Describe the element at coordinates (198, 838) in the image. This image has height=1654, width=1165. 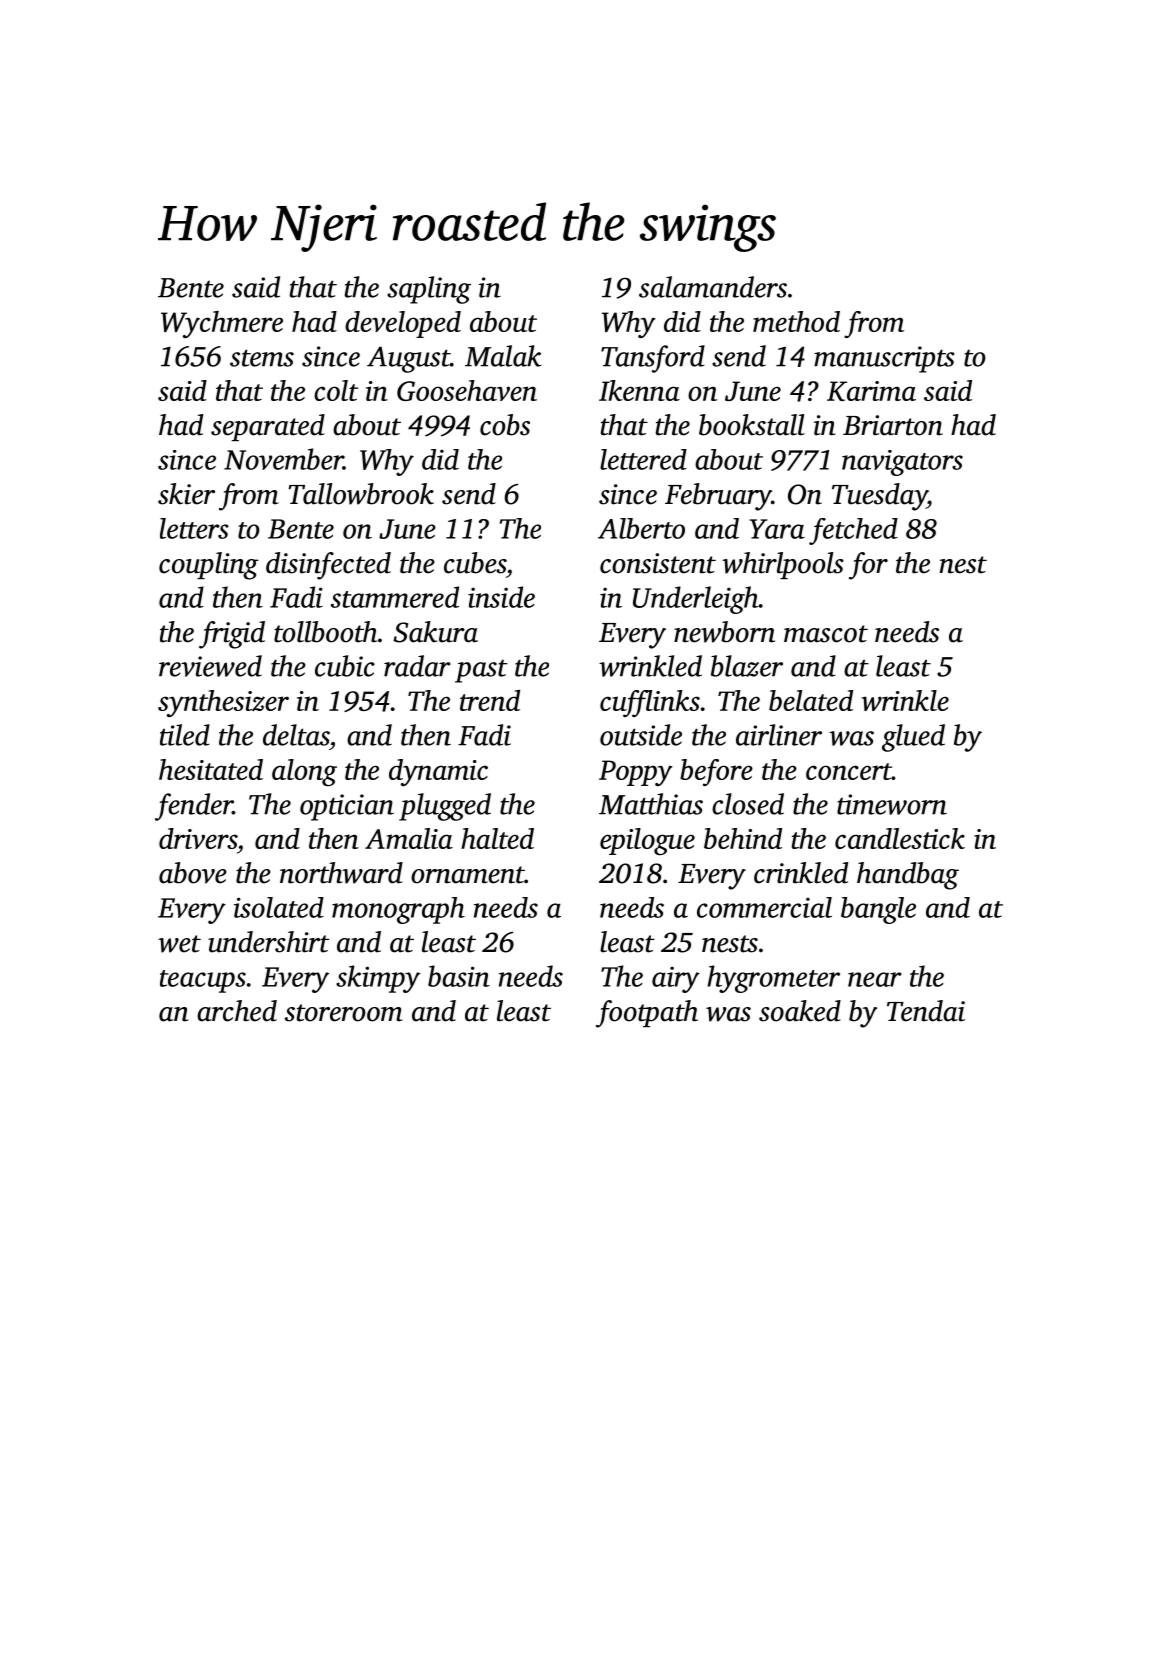
I see `drivers` at that location.
